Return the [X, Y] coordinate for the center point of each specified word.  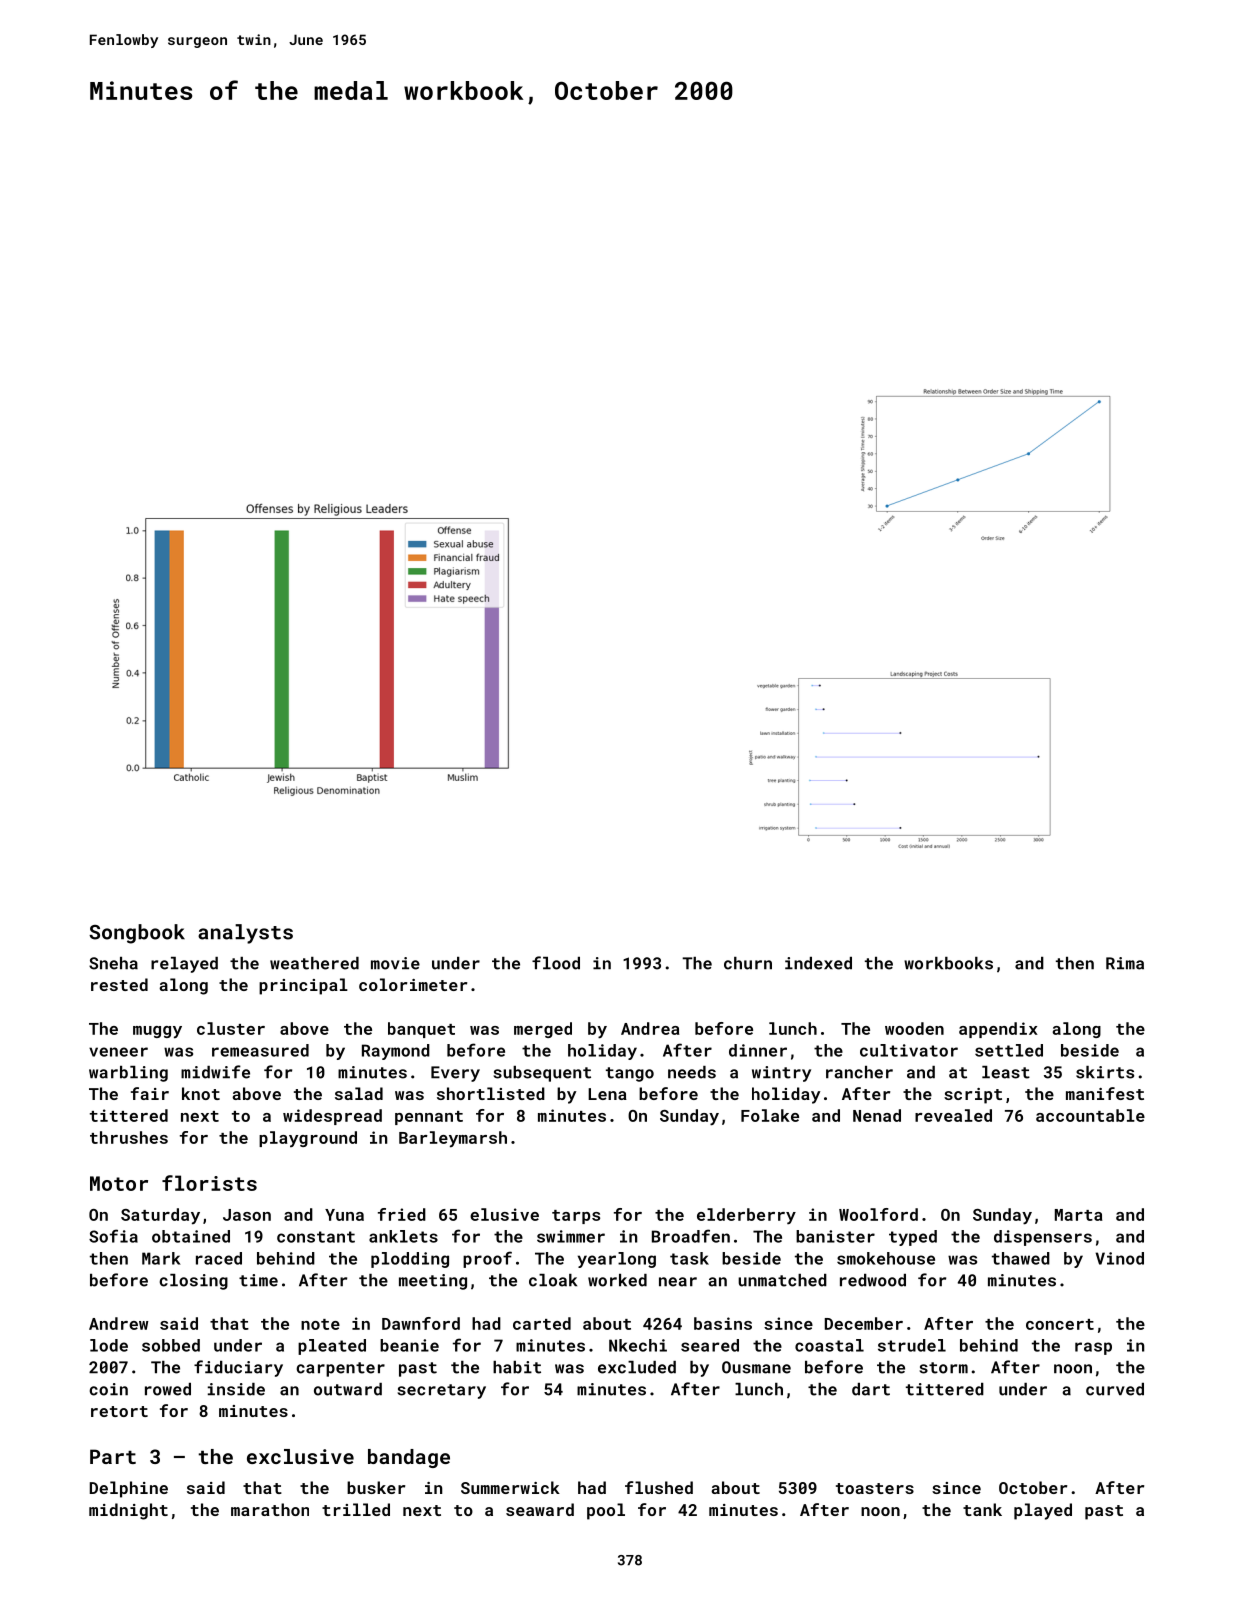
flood [556, 963]
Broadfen [691, 1236]
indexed [818, 963]
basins [723, 1323]
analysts [245, 934]
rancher [859, 1072]
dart [871, 1389]
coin [108, 1389]
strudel [912, 1345]
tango [630, 1074]
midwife [215, 1072]
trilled [356, 1509]
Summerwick [510, 1487]
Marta [1079, 1215]
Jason [247, 1215]
